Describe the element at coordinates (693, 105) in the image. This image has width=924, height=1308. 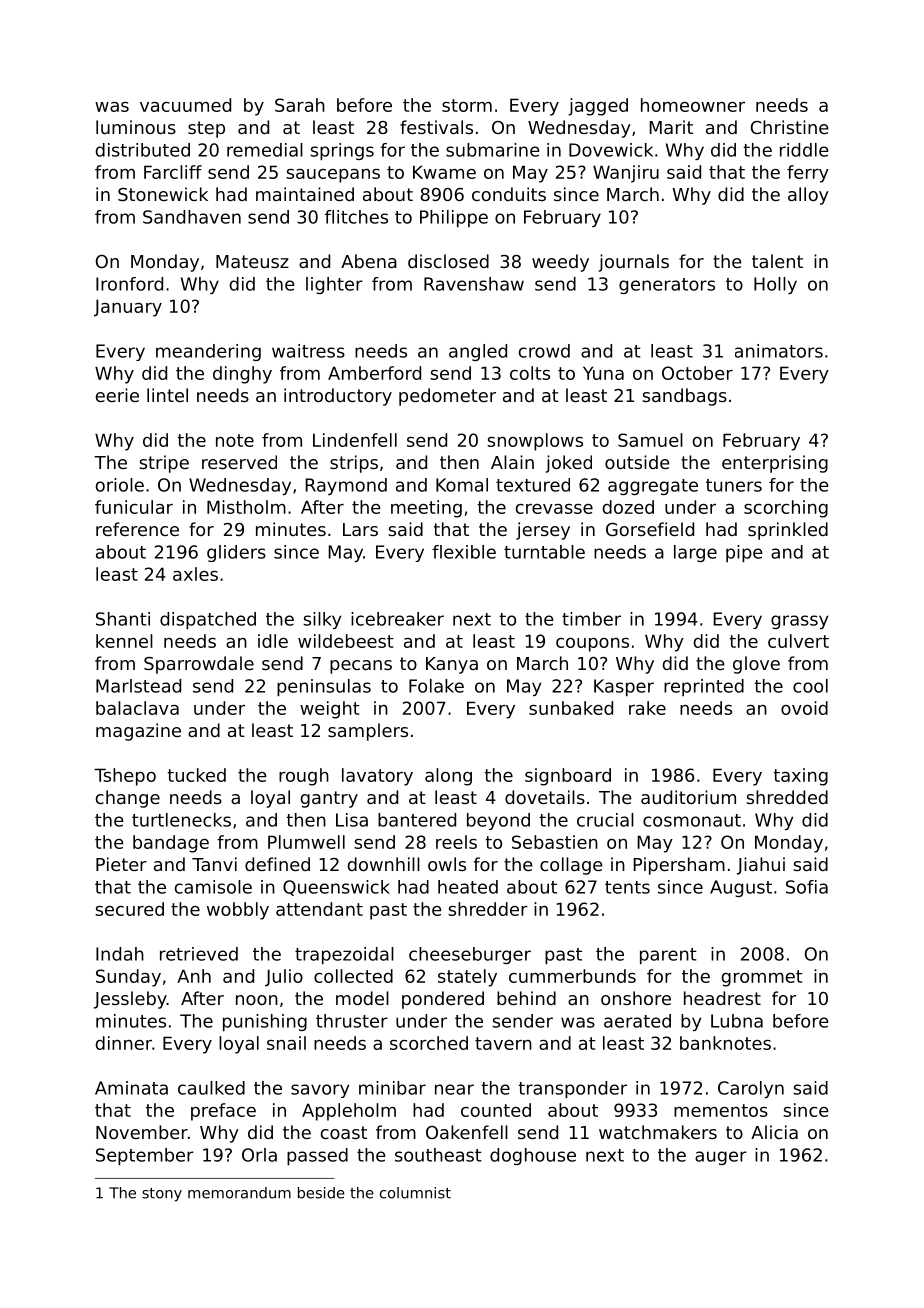
I see `homeowner` at that location.
